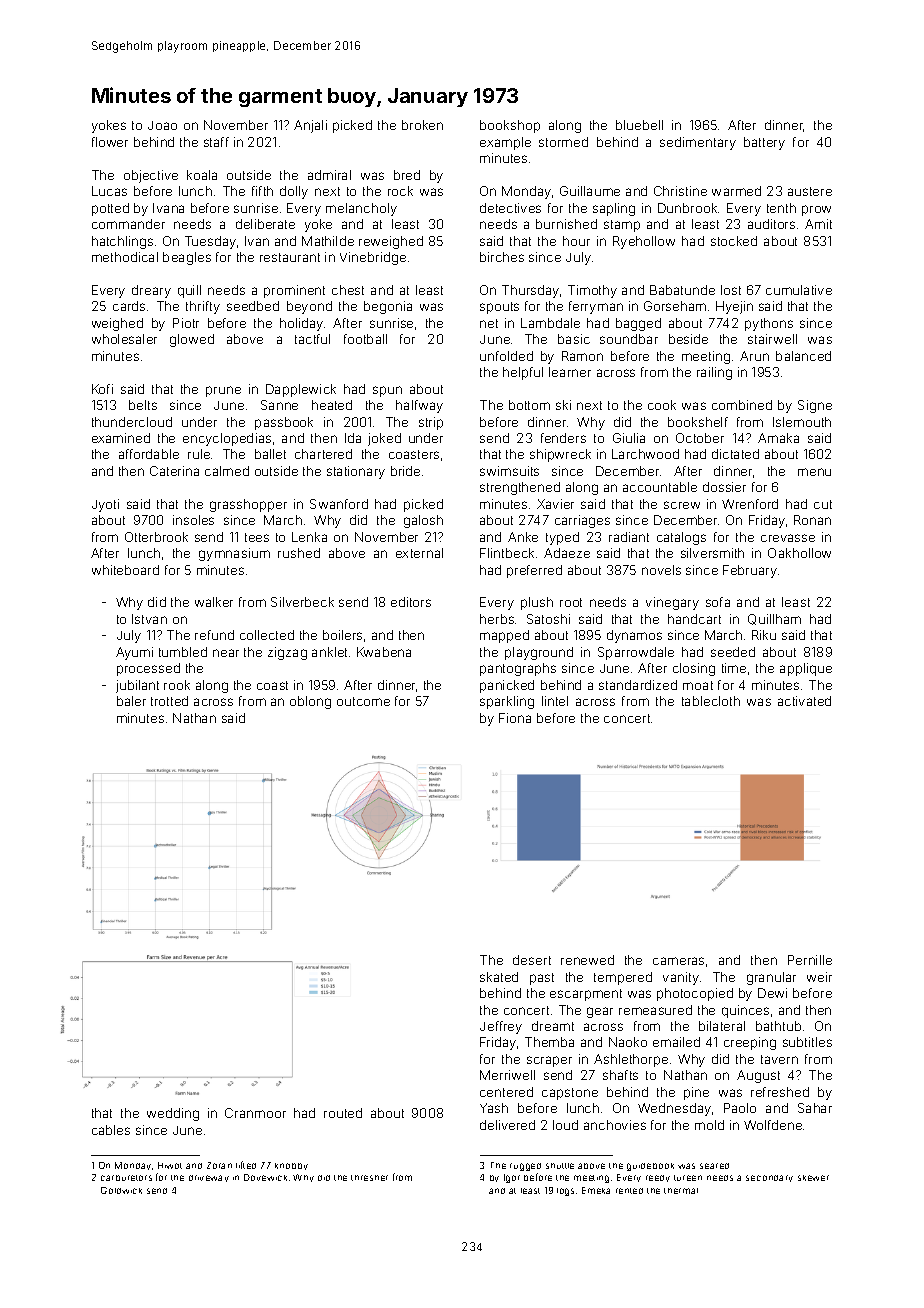 The width and height of the screenshot is (924, 1308). Describe the element at coordinates (771, 978) in the screenshot. I see `granular` at that location.
